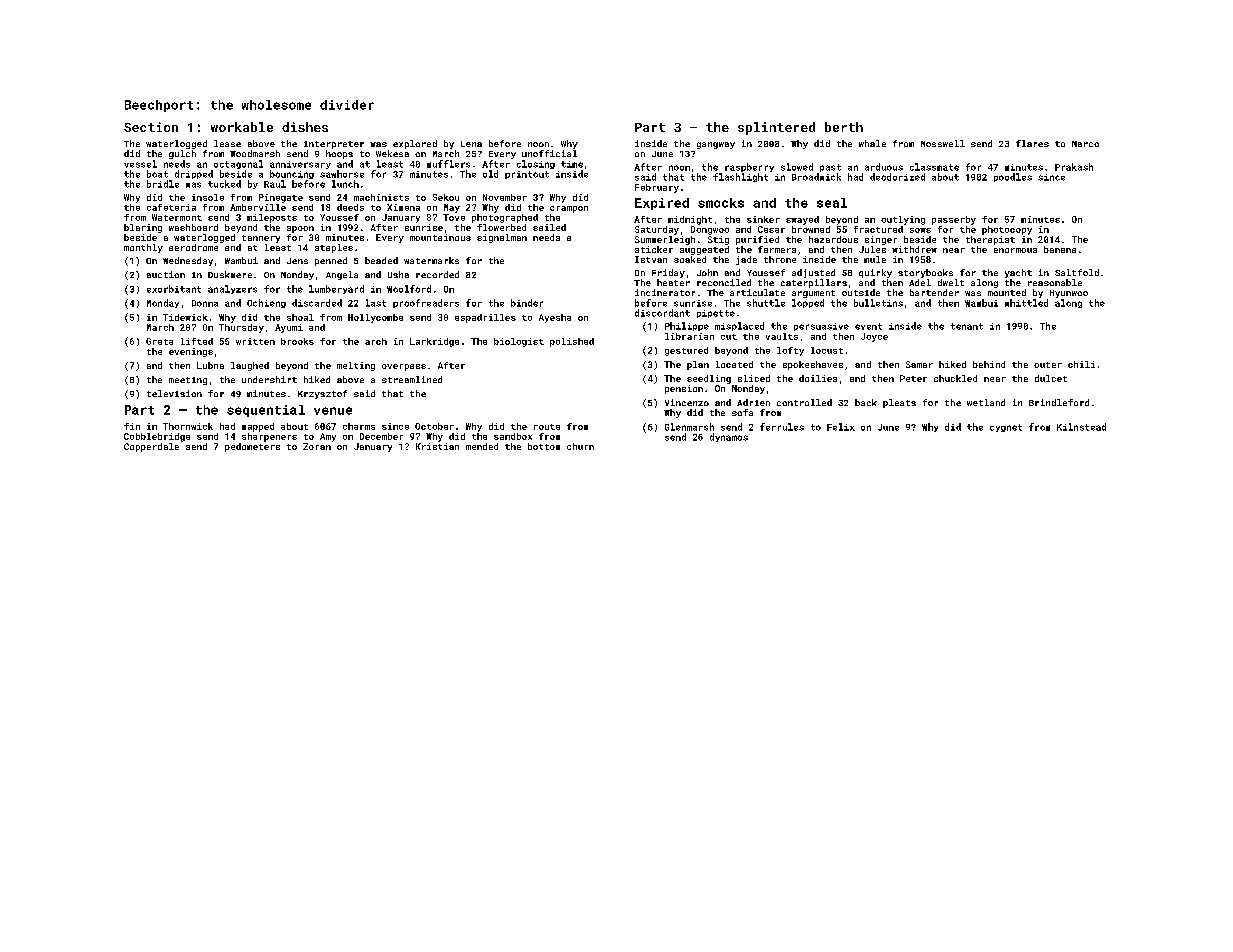  What do you see at coordinates (272, 218) in the screenshot?
I see `mileposts` at bounding box center [272, 218].
